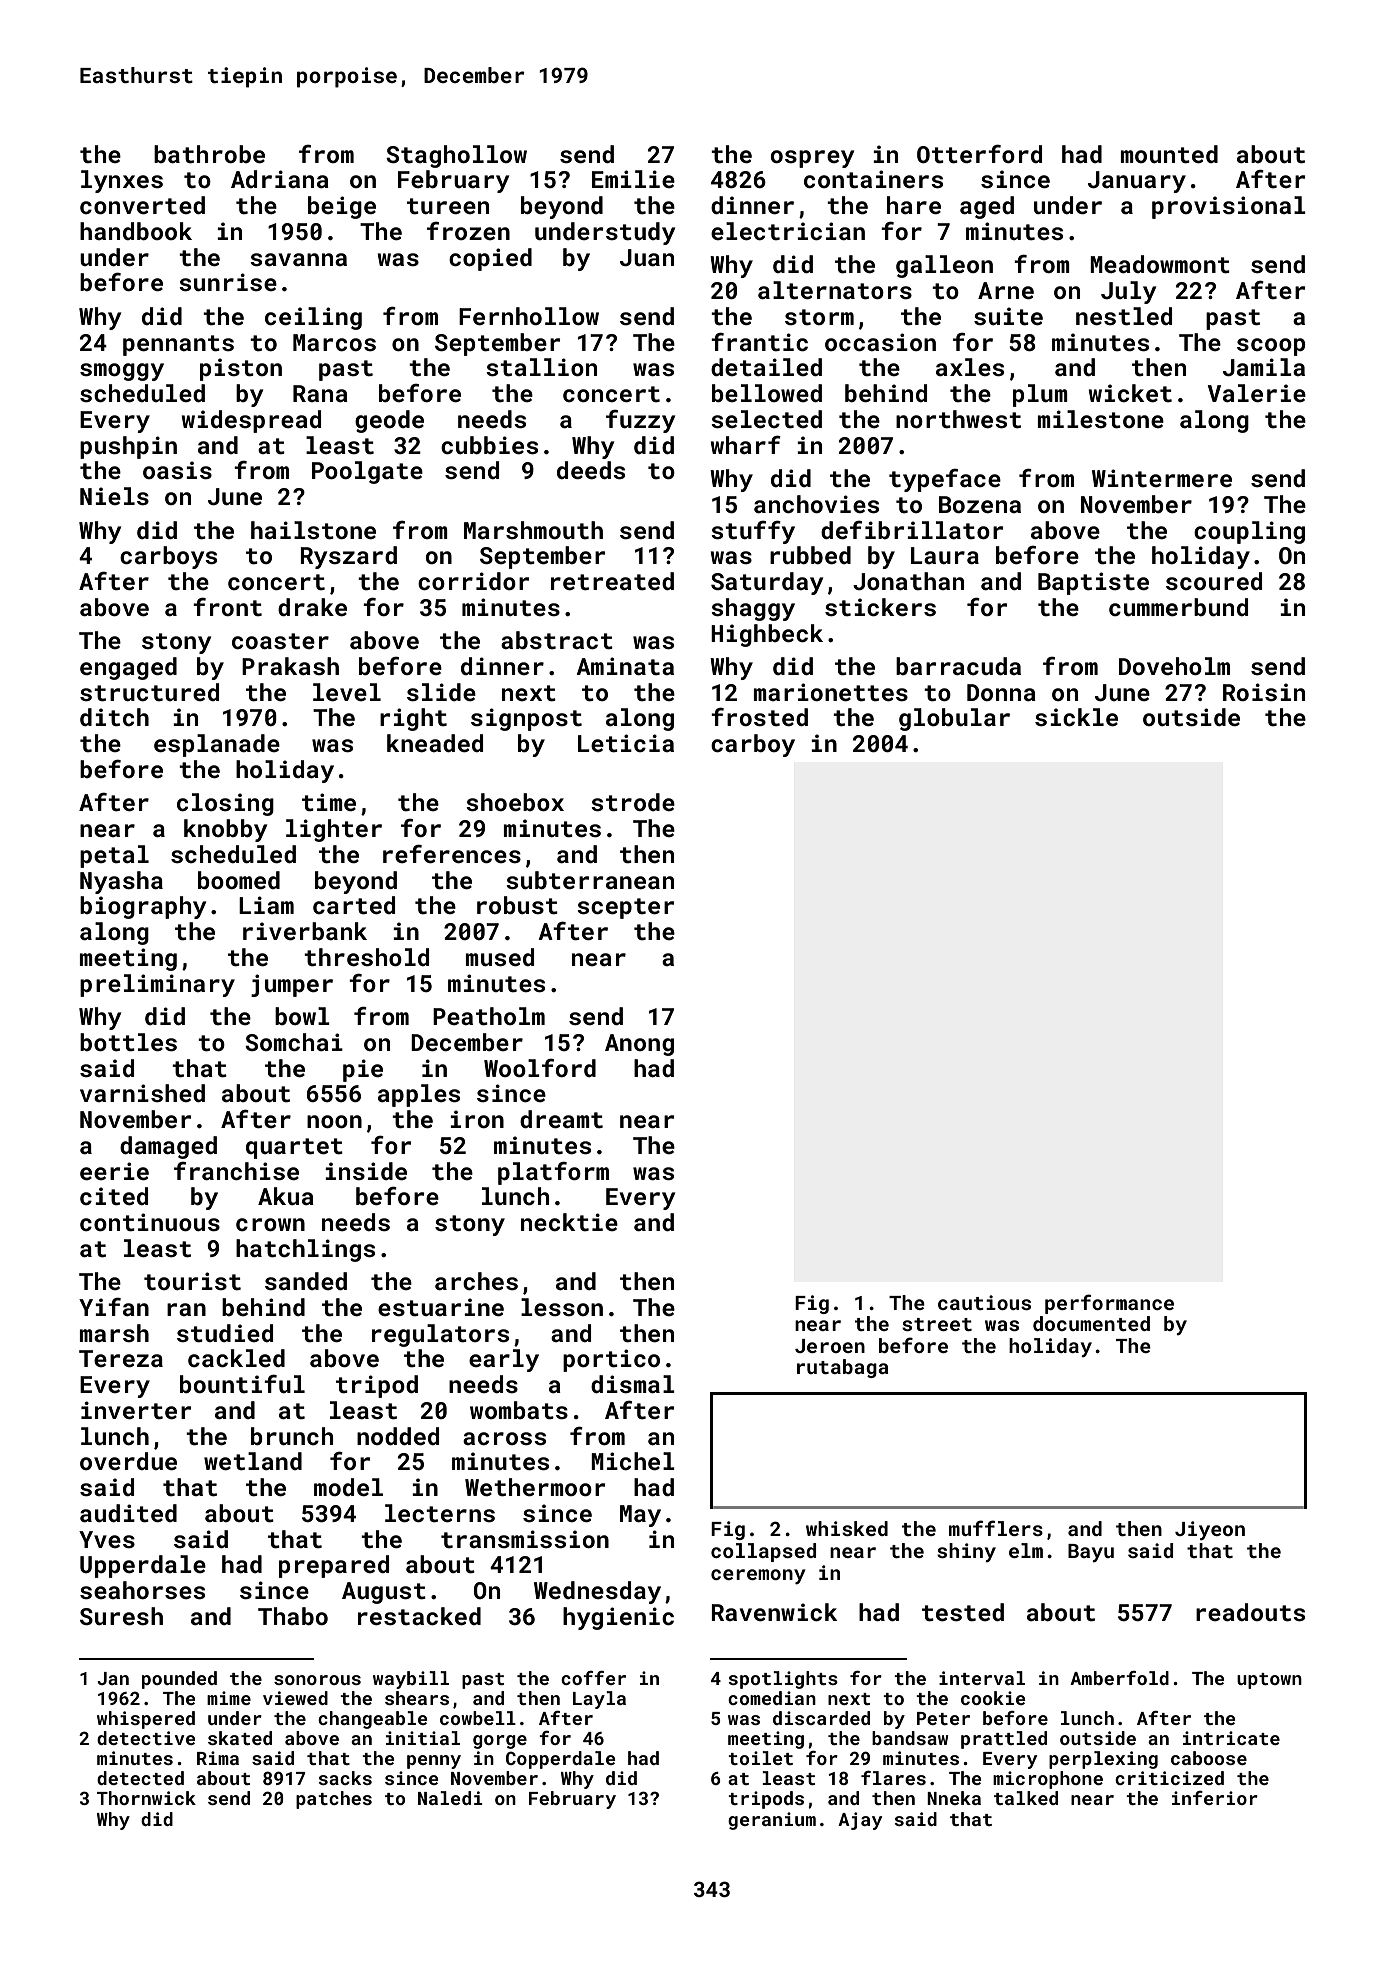  Describe the element at coordinates (342, 207) in the screenshot. I see `beige` at that location.
